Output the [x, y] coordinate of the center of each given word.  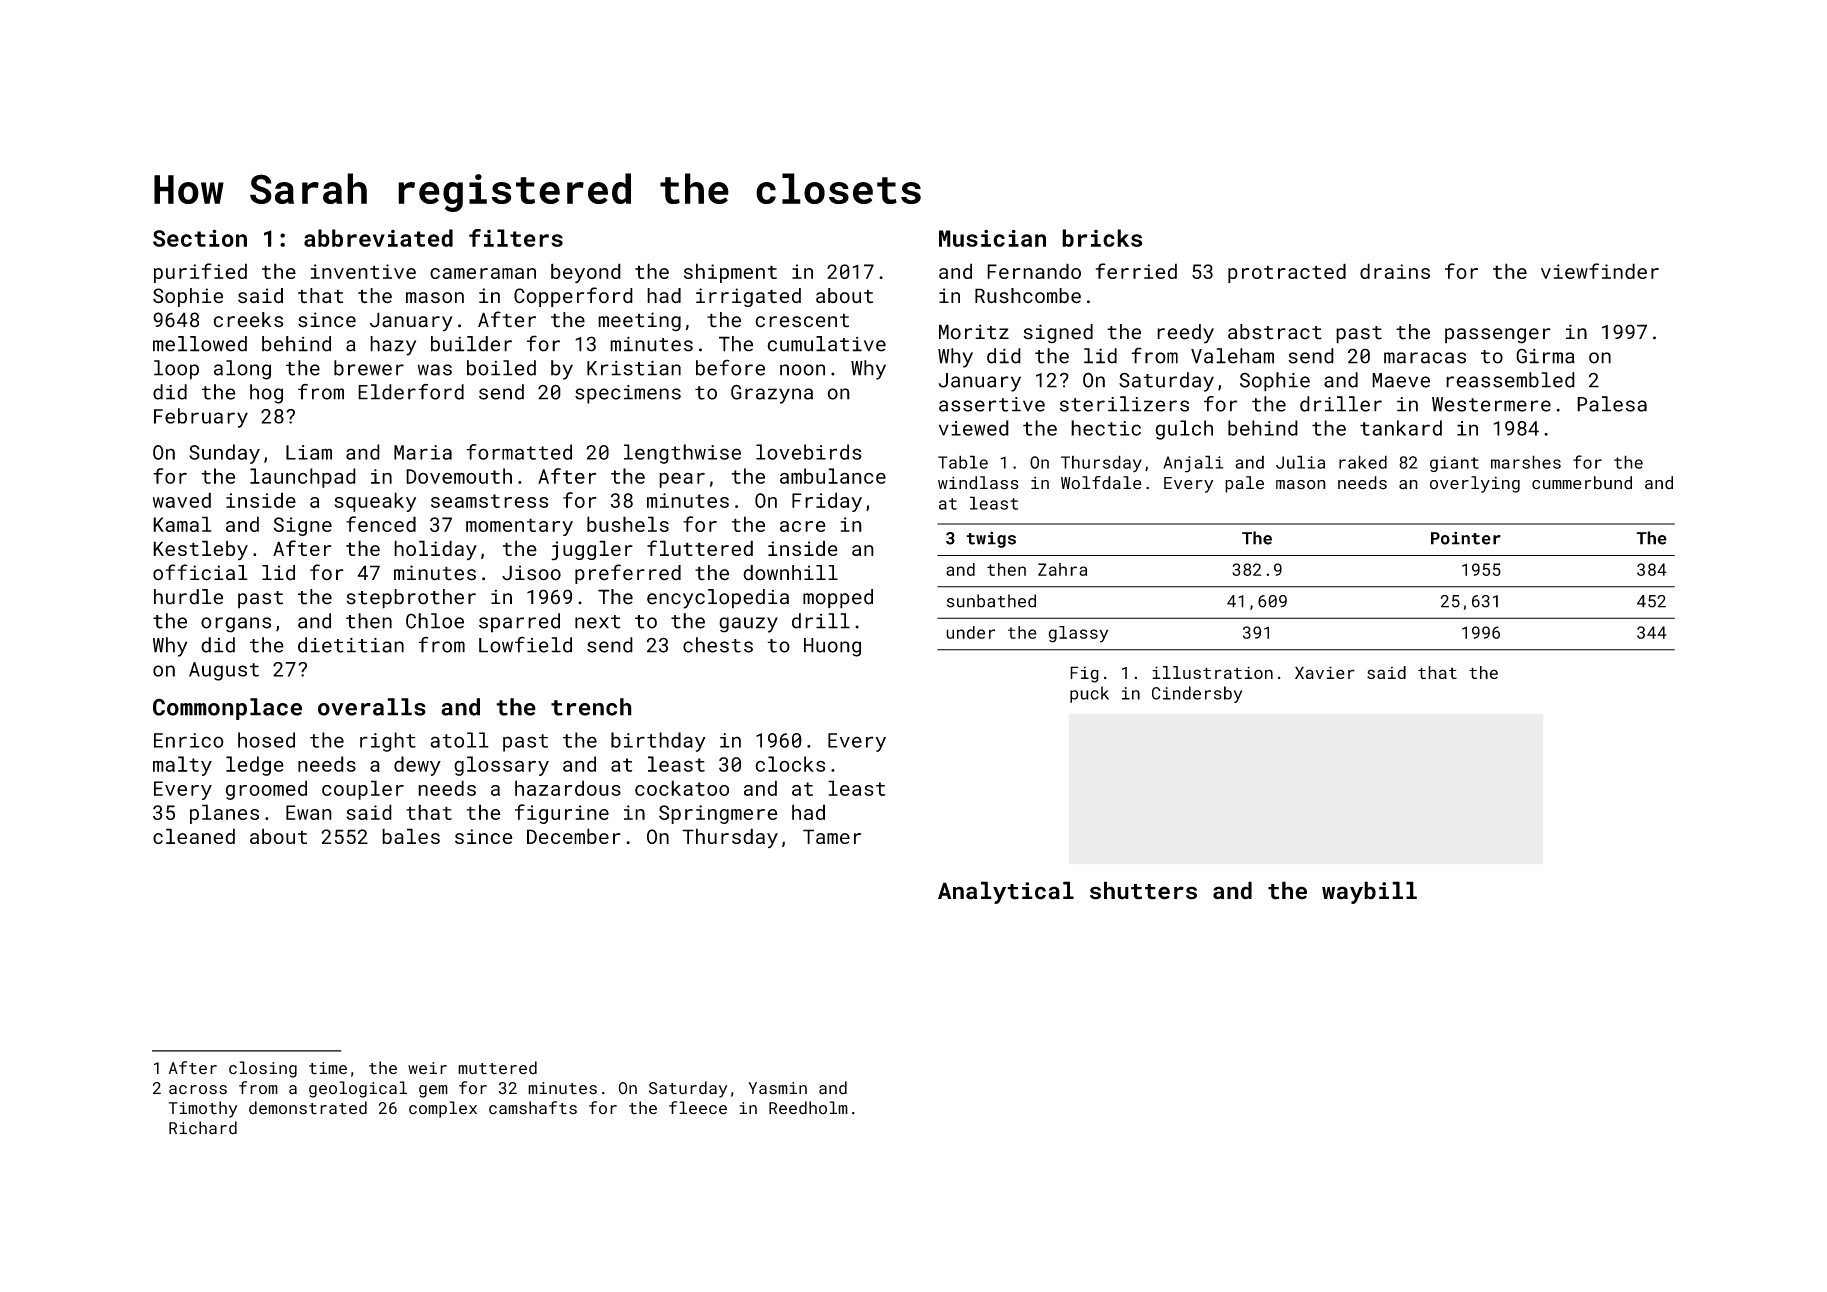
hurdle [188, 597]
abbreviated [378, 238]
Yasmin [777, 1088]
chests [718, 645]
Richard [203, 1128]
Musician [992, 238]
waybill [1369, 892]
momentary [519, 527]
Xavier [1325, 672]
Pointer [1466, 538]
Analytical [1006, 892]
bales [411, 836]
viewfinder [1600, 271]
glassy [1078, 634]
